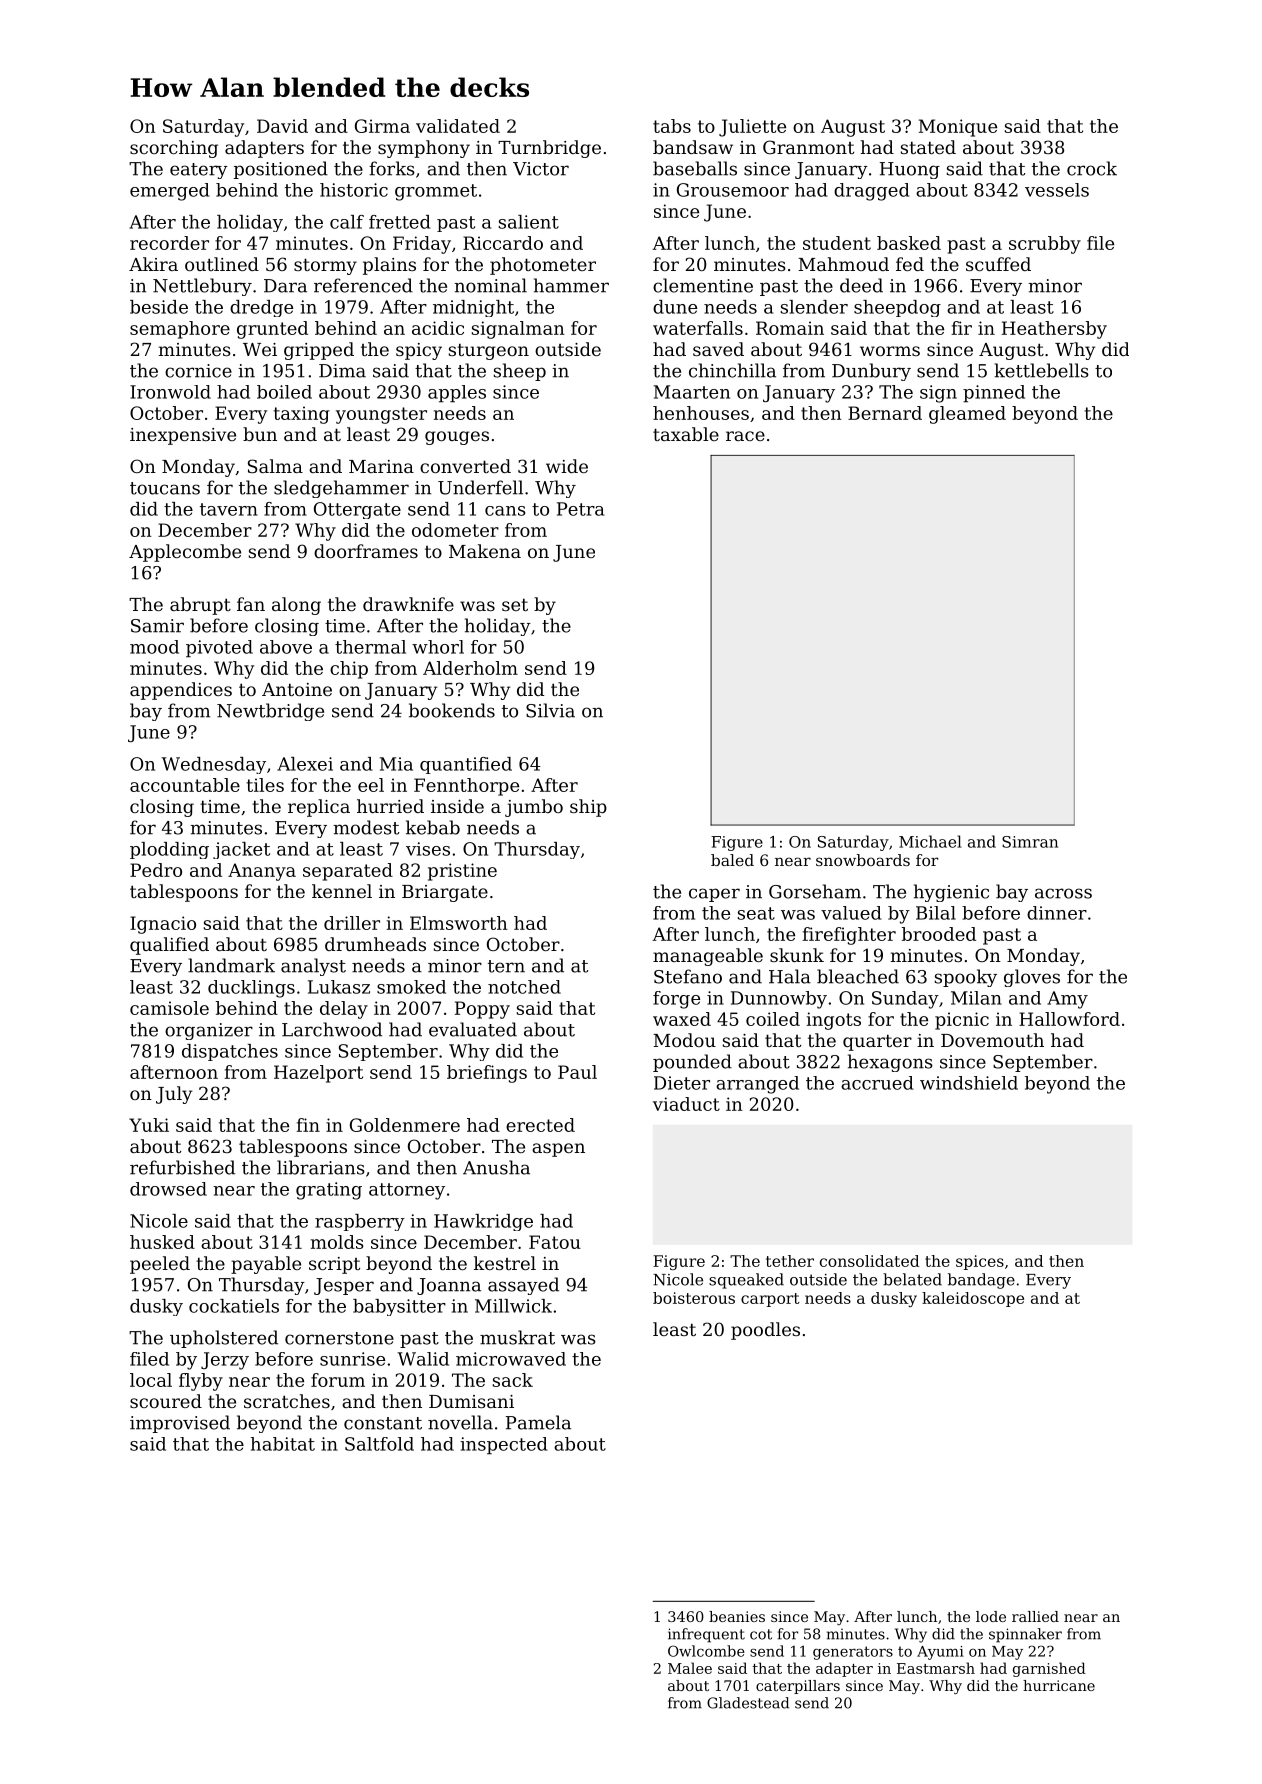 This page has height=1784, width=1262. I want to click on Gladestead, so click(748, 1703).
